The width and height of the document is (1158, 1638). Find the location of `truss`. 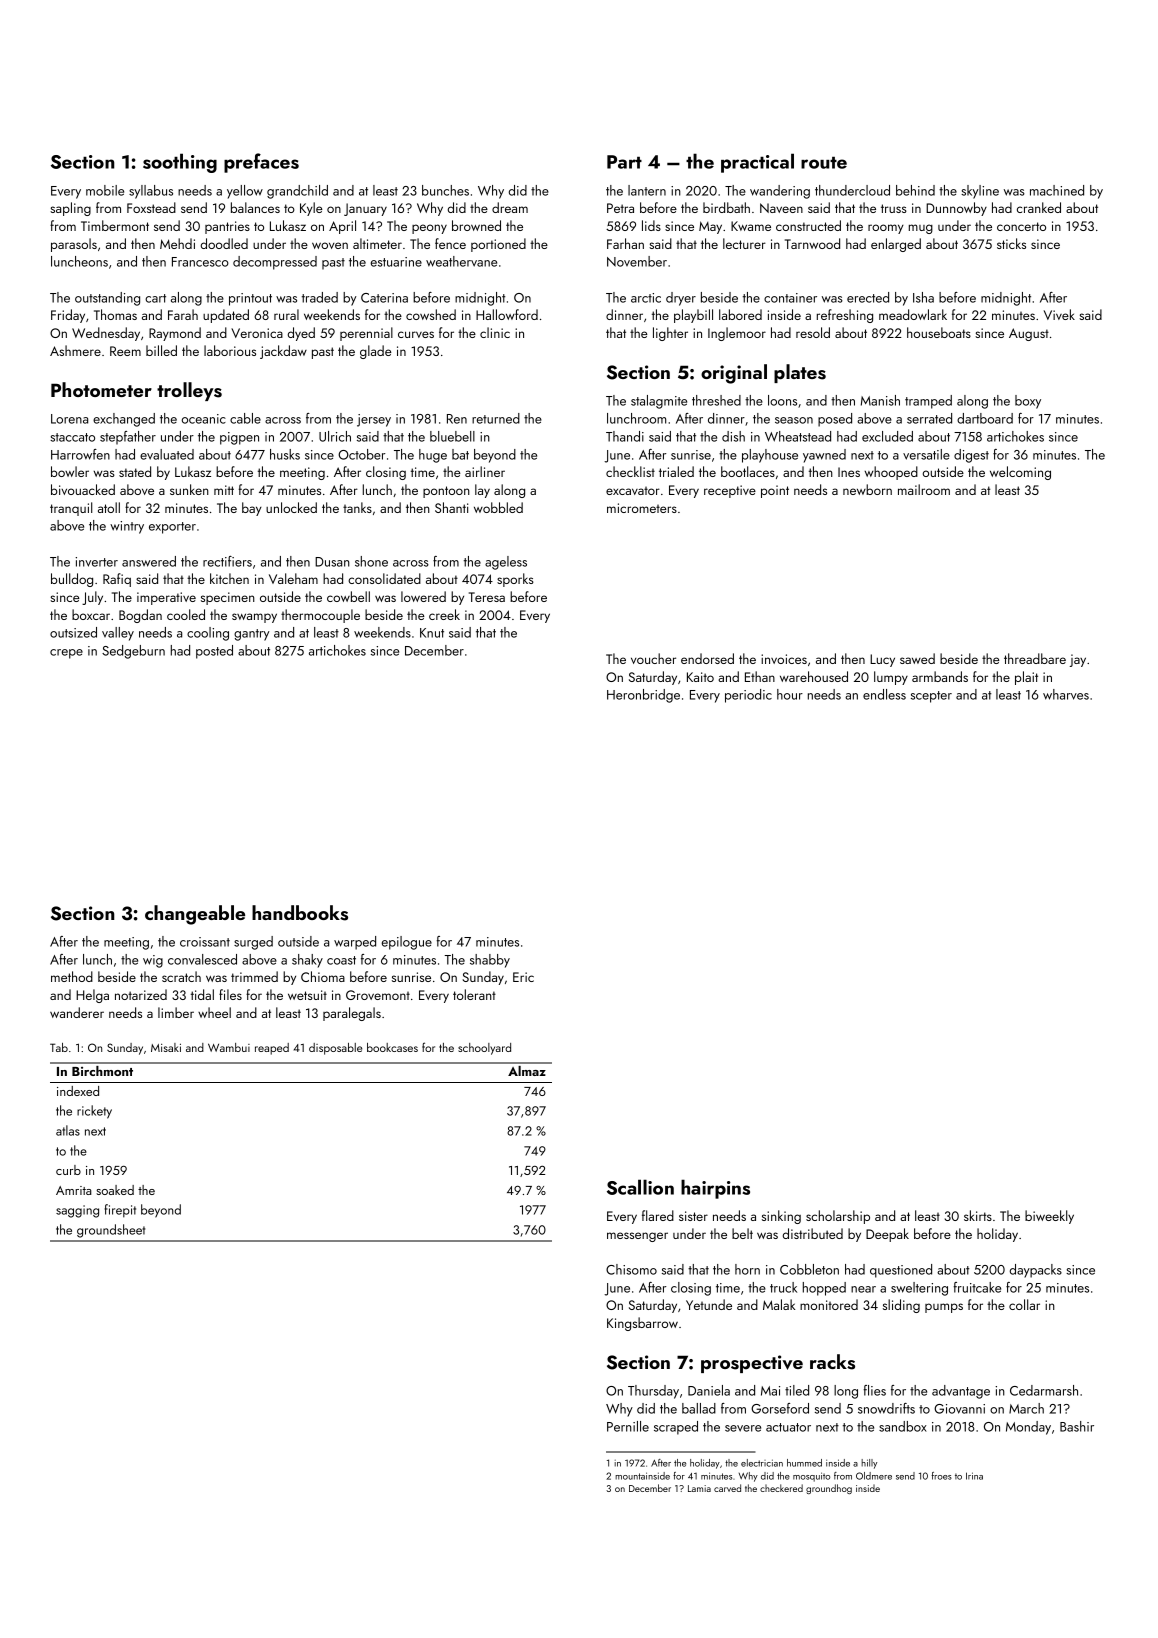

truss is located at coordinates (894, 208).
